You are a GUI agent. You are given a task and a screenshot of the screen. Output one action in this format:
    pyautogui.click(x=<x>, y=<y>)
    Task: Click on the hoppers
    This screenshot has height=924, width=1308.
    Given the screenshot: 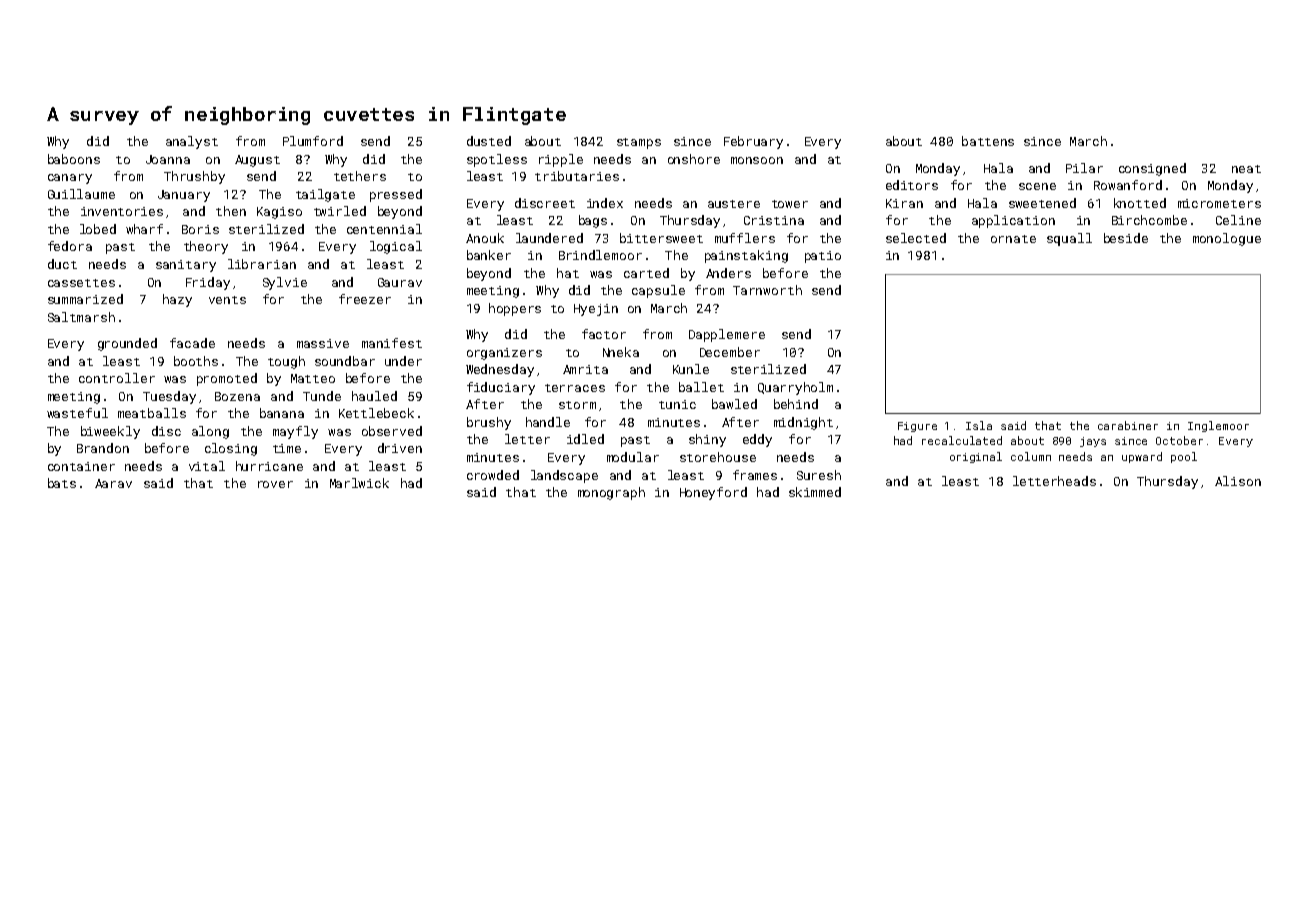 What is the action you would take?
    pyautogui.click(x=515, y=309)
